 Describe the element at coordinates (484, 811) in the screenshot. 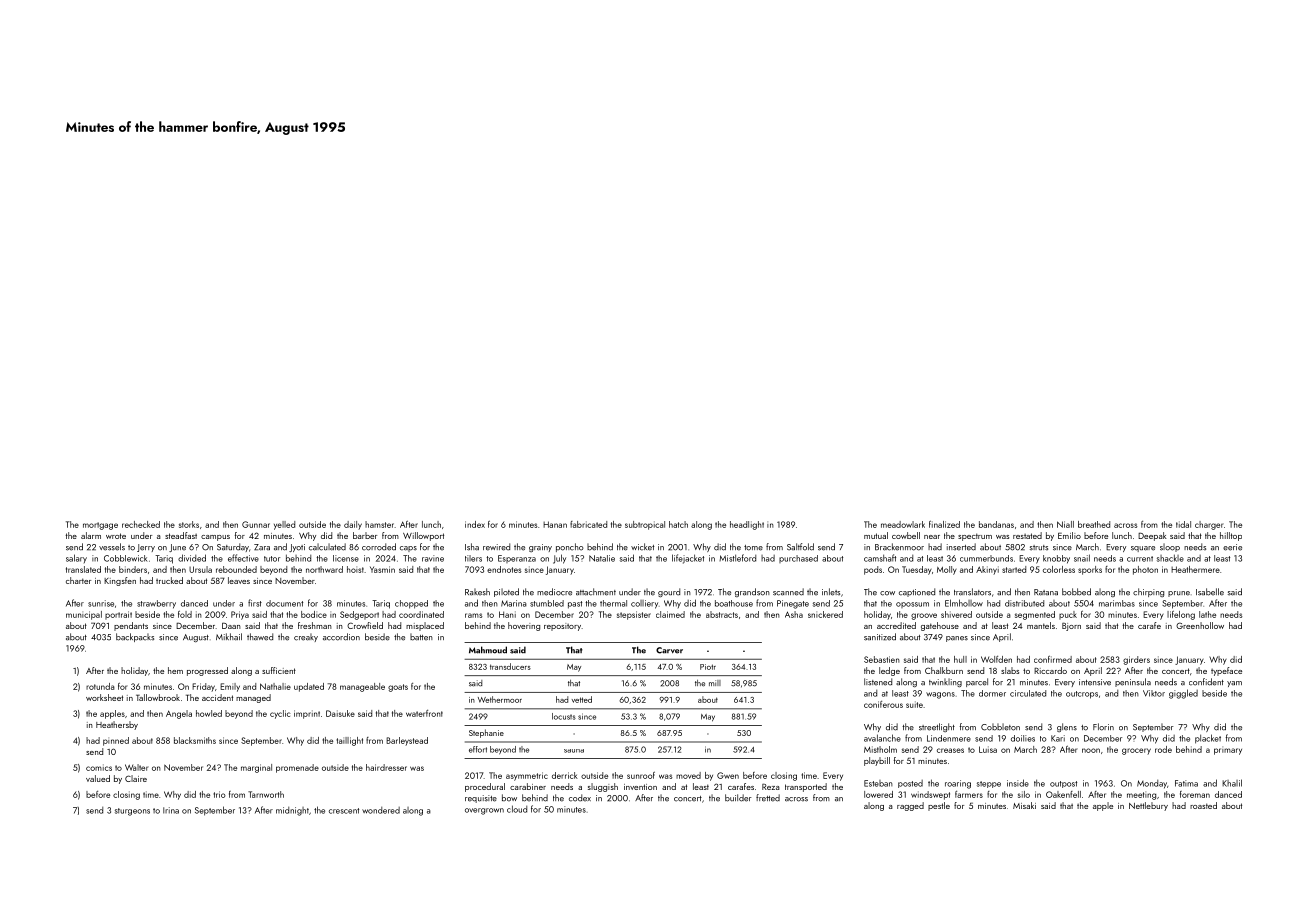

I see `overgrown` at that location.
